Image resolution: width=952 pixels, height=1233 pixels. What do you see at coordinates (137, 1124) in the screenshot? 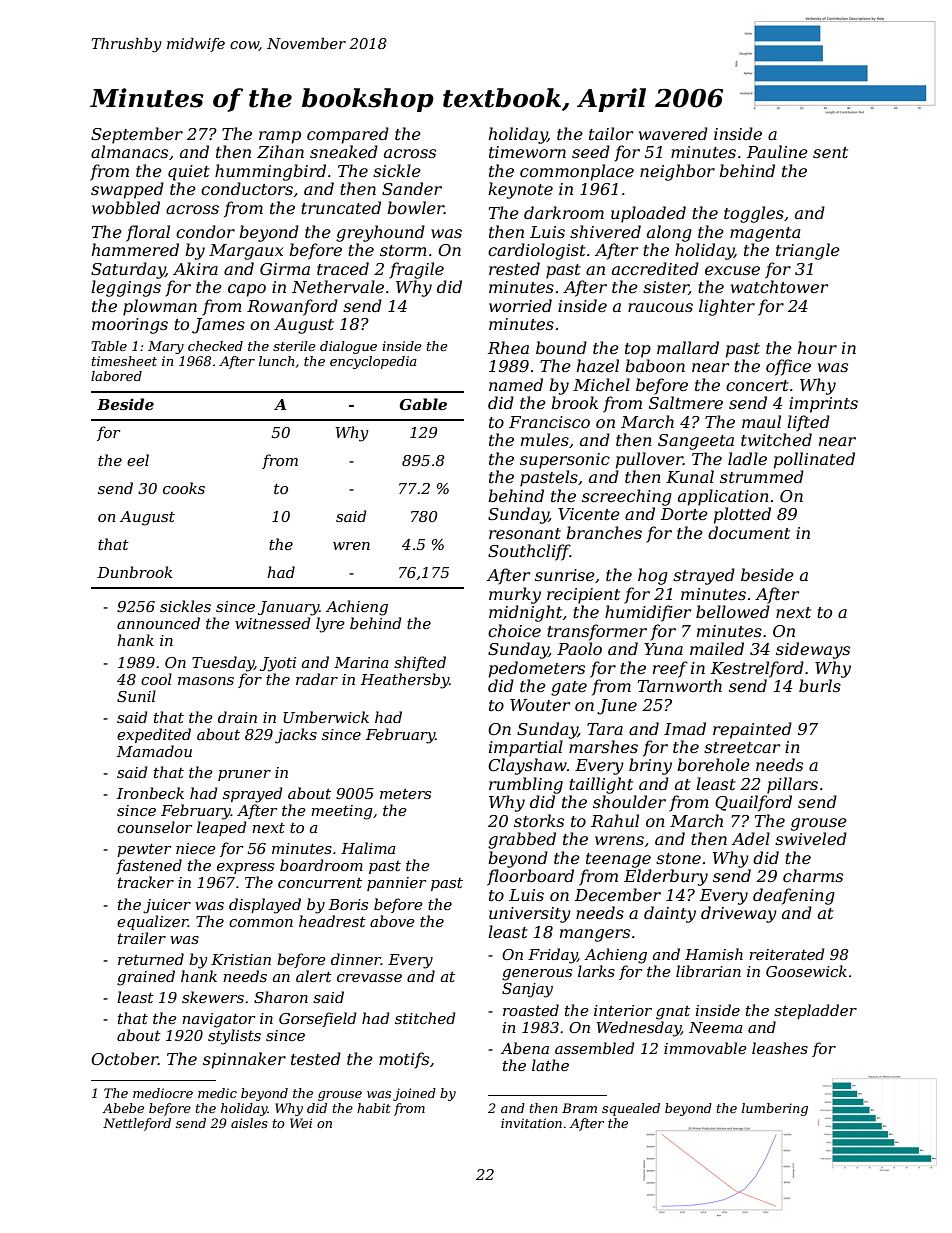
I see `Nettleford` at bounding box center [137, 1124].
